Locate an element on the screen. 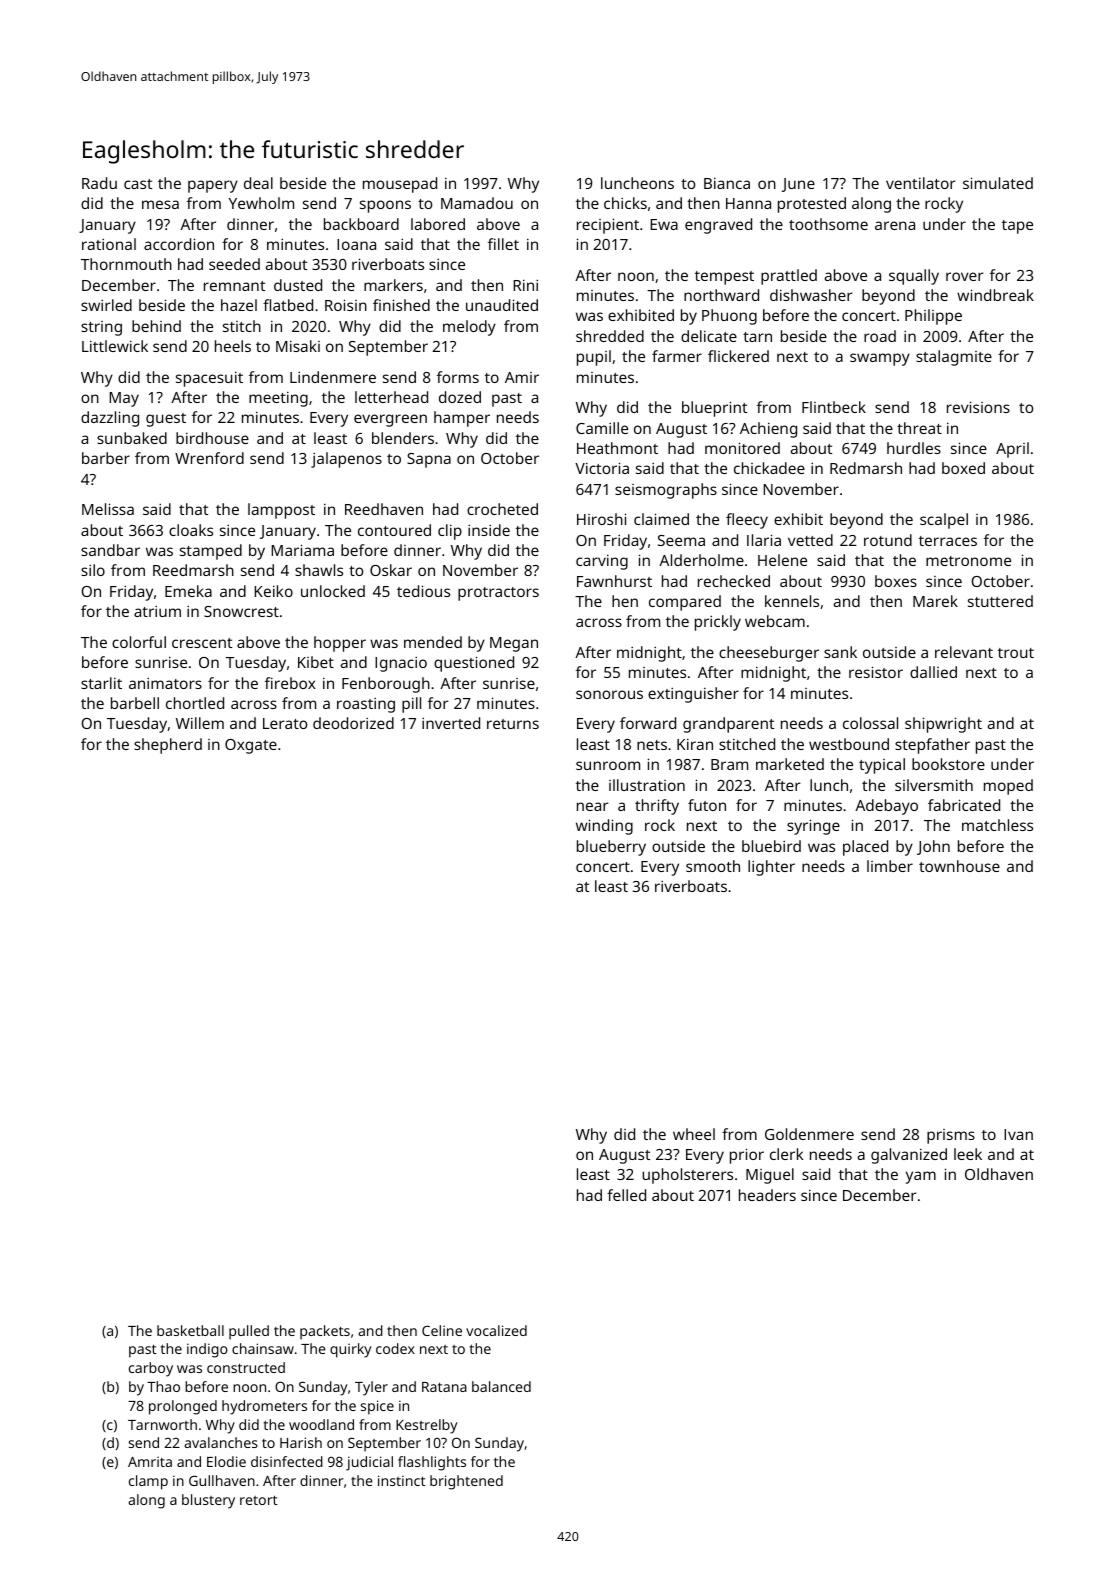 This screenshot has height=1577, width=1115. brightened is located at coordinates (466, 1482).
